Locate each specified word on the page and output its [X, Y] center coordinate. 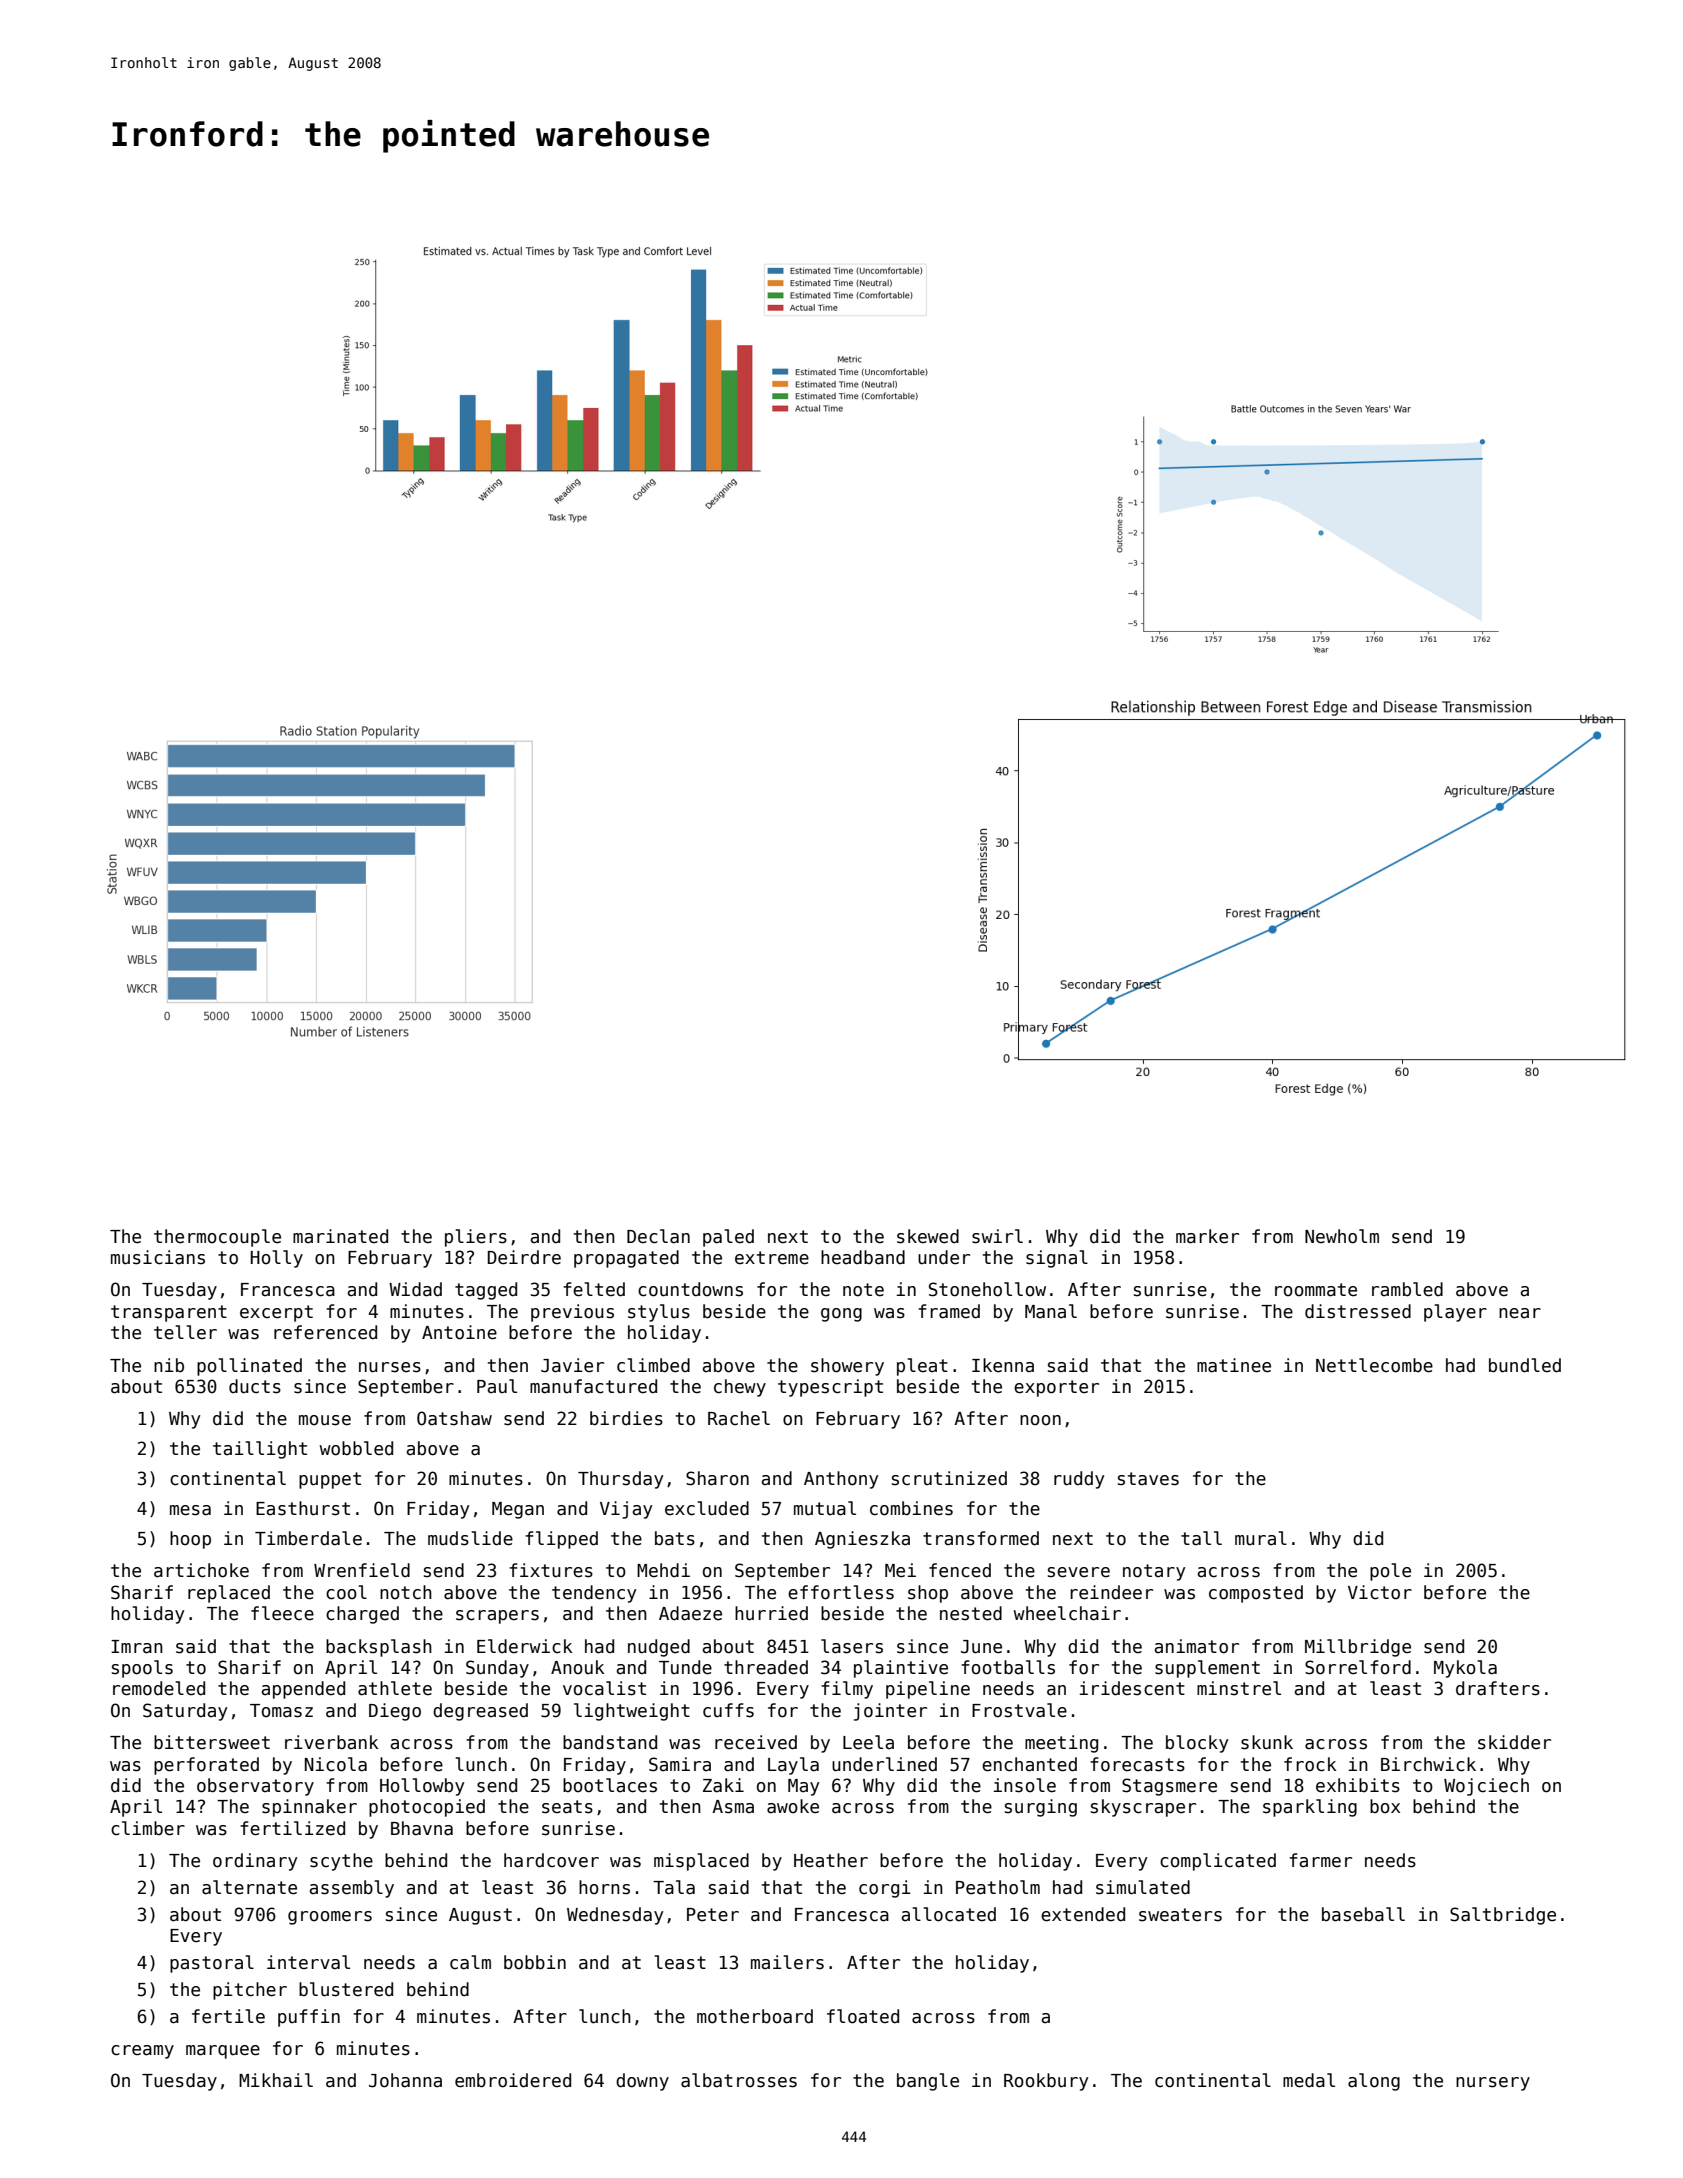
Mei [900, 1570]
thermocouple [217, 1238]
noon [1040, 1420]
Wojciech [1486, 1787]
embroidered [513, 2080]
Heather [831, 1860]
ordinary [255, 1862]
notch [406, 1592]
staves [1148, 1479]
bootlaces [610, 1785]
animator [1197, 1646]
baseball [1363, 1914]
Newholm [1342, 1236]
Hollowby [422, 1787]
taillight [260, 1450]
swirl [997, 1236]
